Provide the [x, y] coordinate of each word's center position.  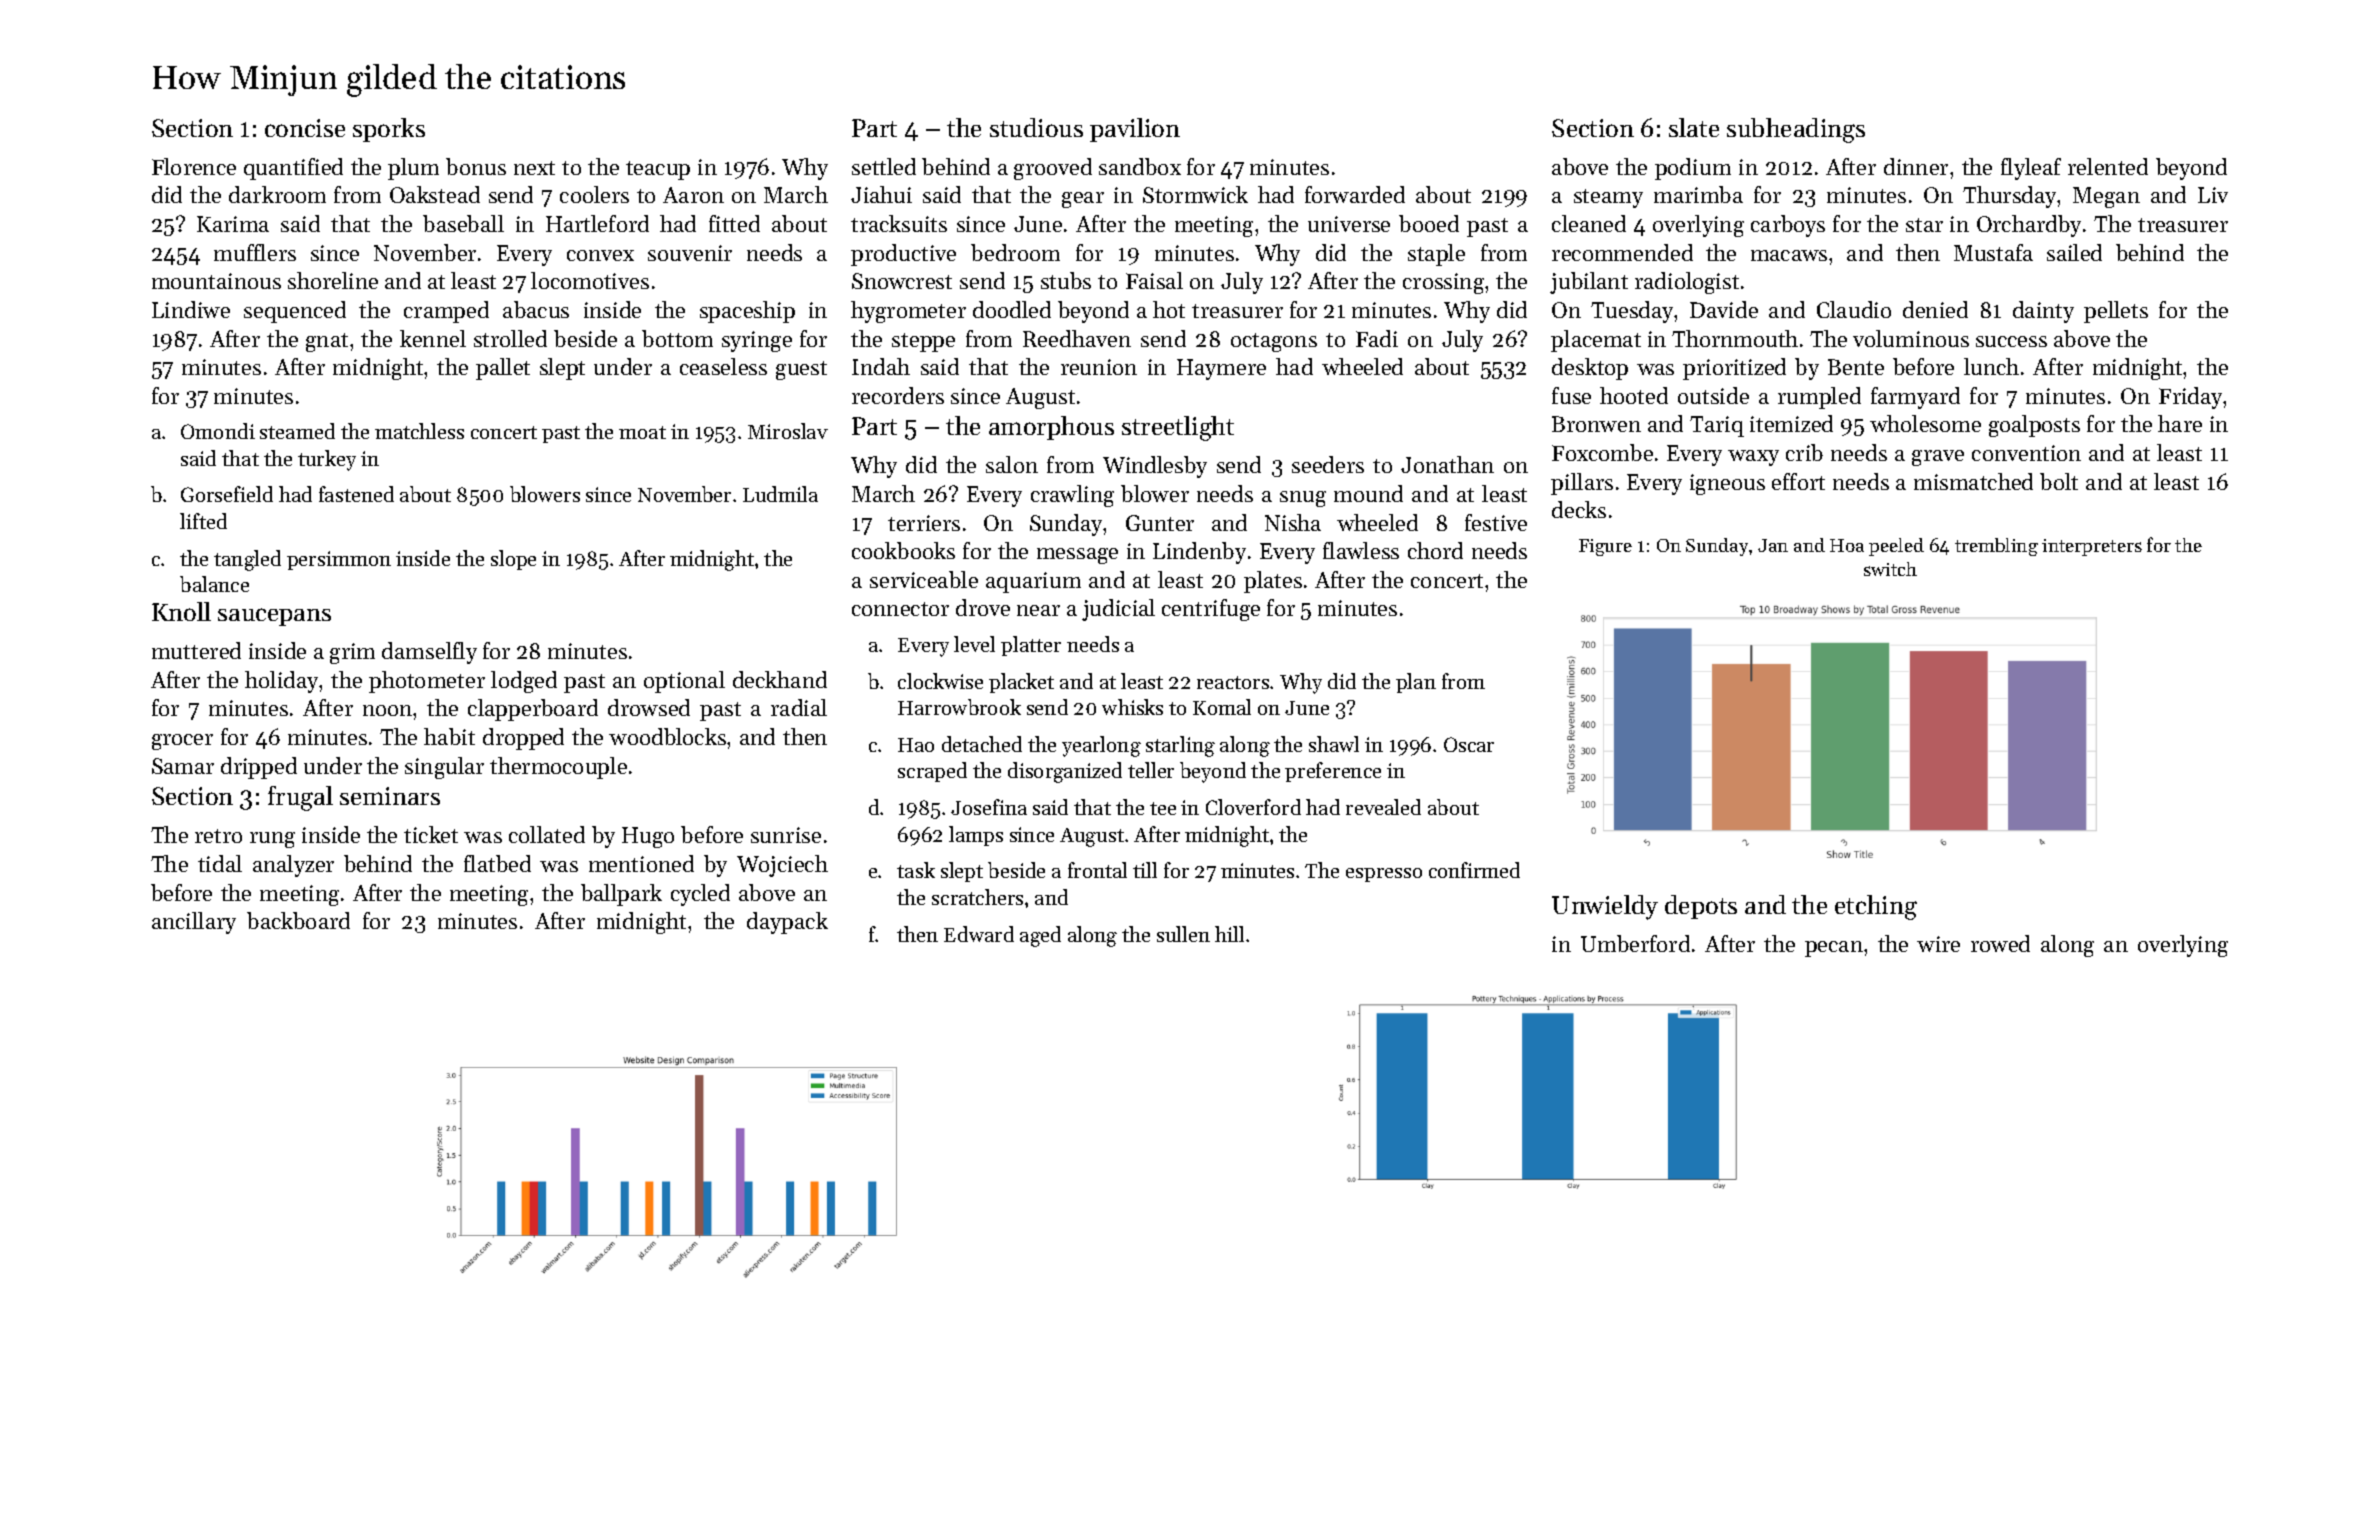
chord [1435, 550]
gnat [327, 342]
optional [684, 682]
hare [2180, 423]
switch [1890, 569]
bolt [2059, 481]
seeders [1328, 464]
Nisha [1293, 522]
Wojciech [782, 866]
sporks [389, 130]
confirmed [1474, 870]
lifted [203, 521]
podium [1693, 169]
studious [1036, 127]
